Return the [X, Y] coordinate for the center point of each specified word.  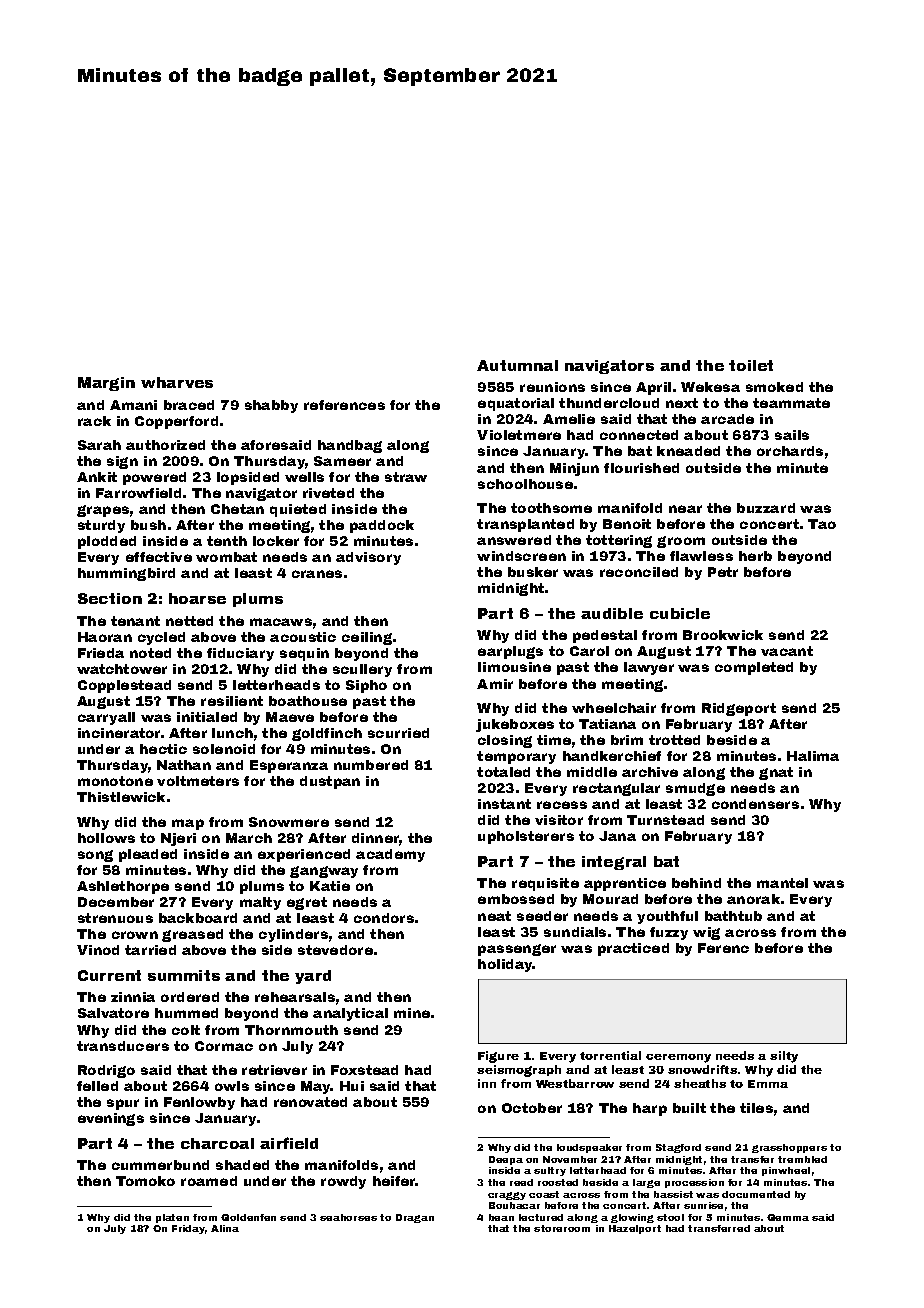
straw [406, 477]
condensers [755, 804]
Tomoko [145, 1181]
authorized [165, 445]
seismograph [519, 1071]
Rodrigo [106, 1071]
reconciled [639, 572]
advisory [368, 558]
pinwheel [786, 1171]
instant [504, 804]
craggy [507, 1196]
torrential [610, 1055]
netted [189, 621]
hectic [163, 749]
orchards [790, 451]
